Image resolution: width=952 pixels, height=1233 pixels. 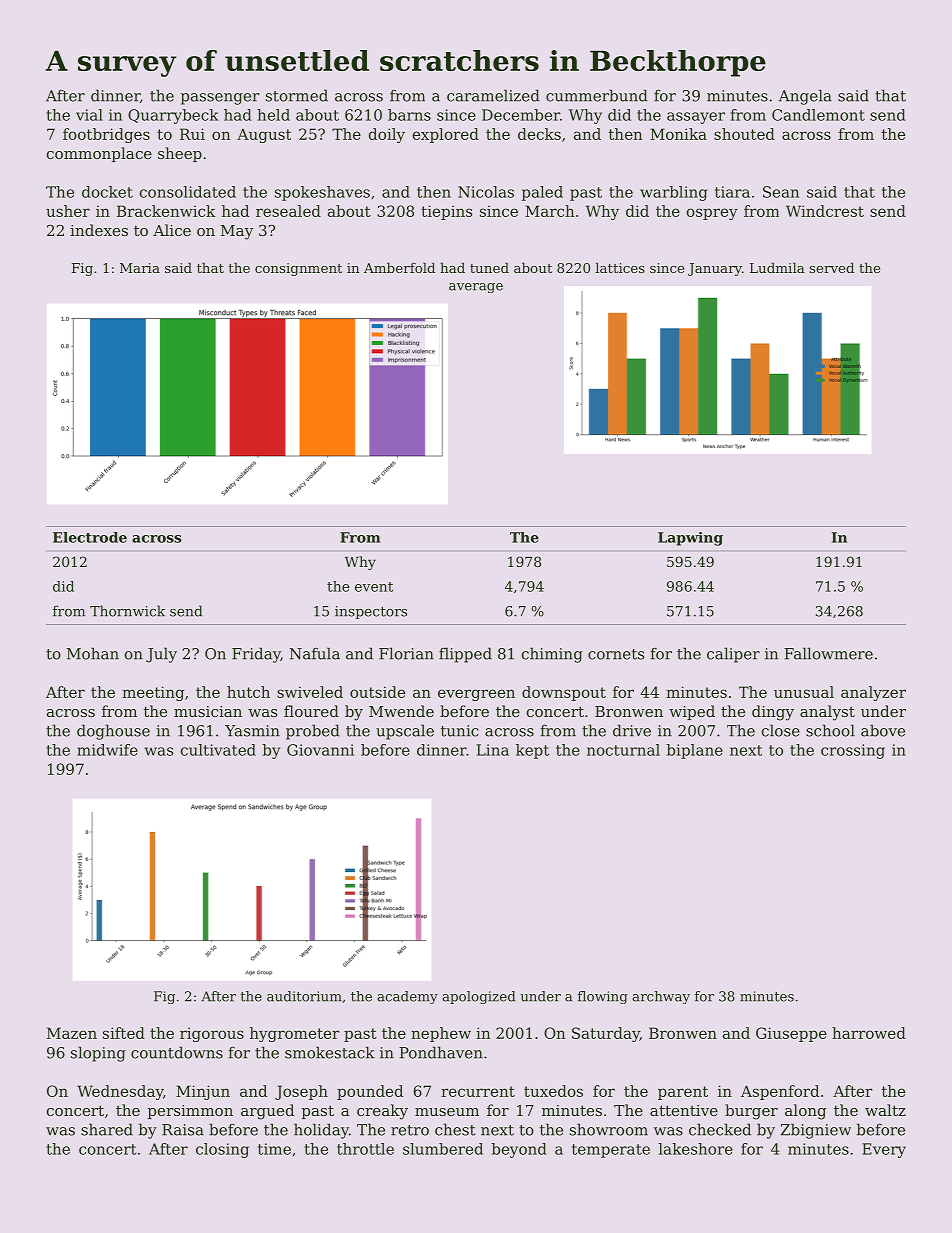 I want to click on Angela, so click(x=805, y=97).
